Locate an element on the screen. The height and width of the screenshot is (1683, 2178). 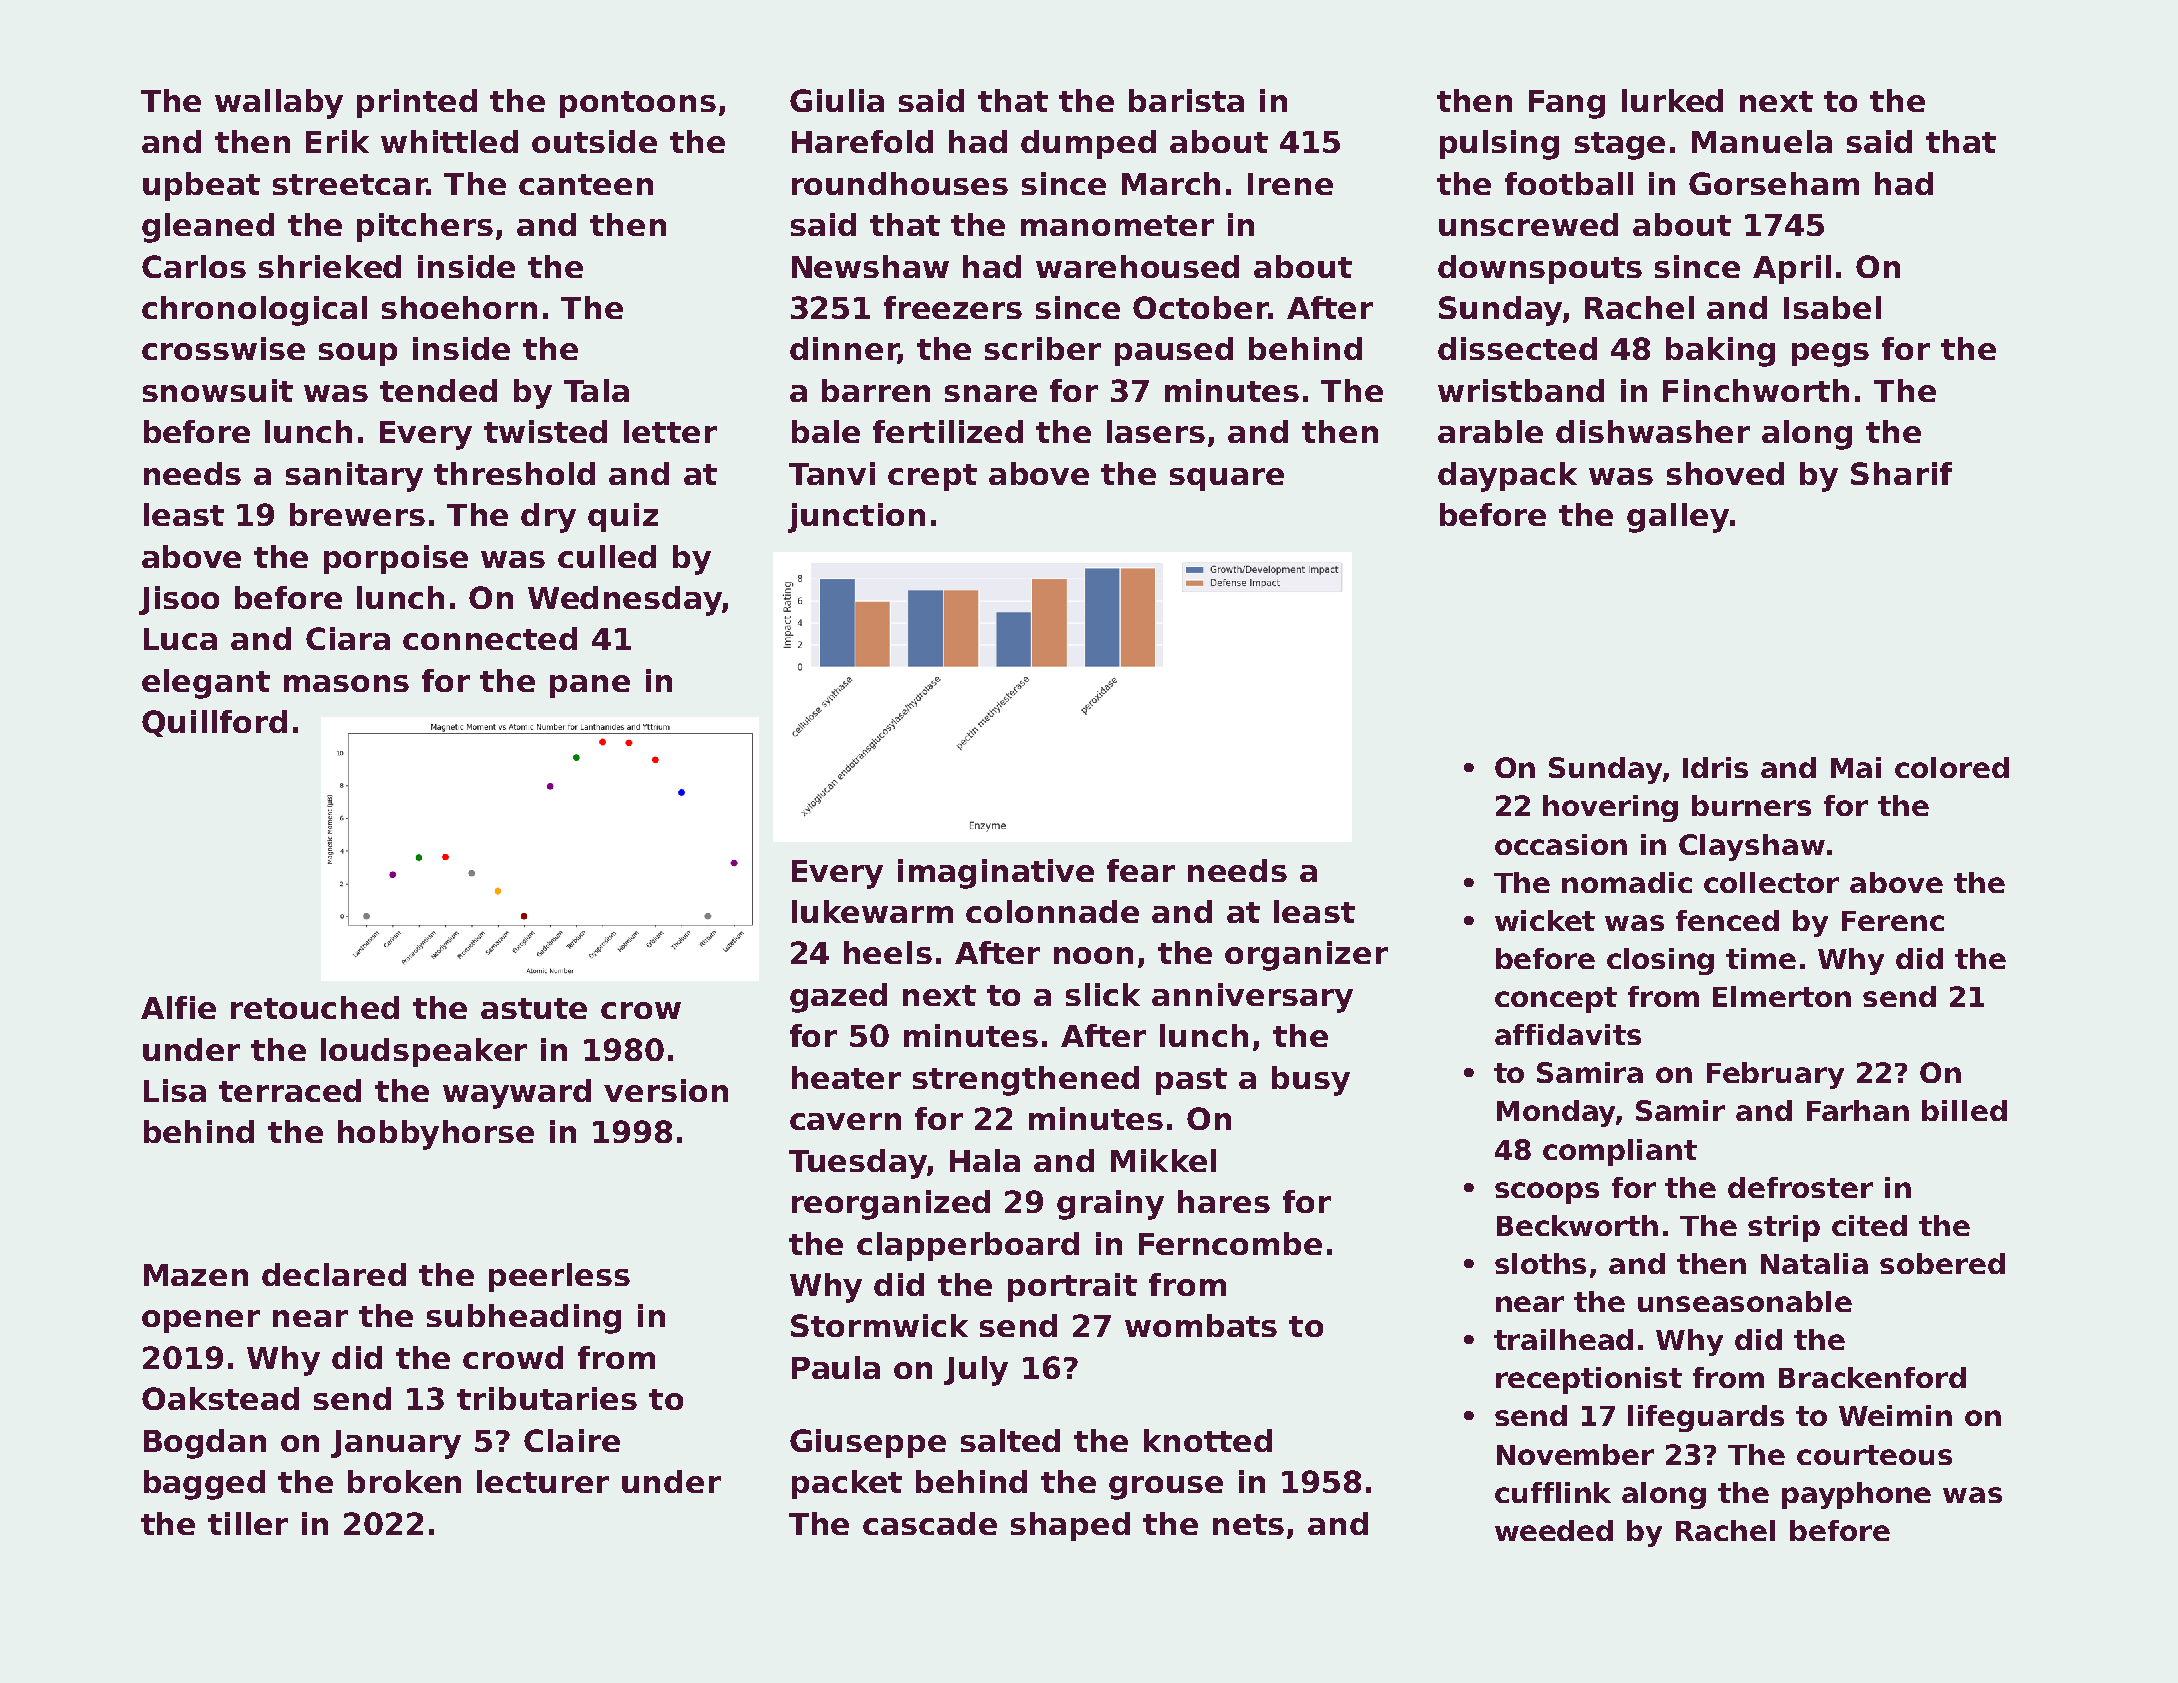
hovering is located at coordinates (1610, 808).
